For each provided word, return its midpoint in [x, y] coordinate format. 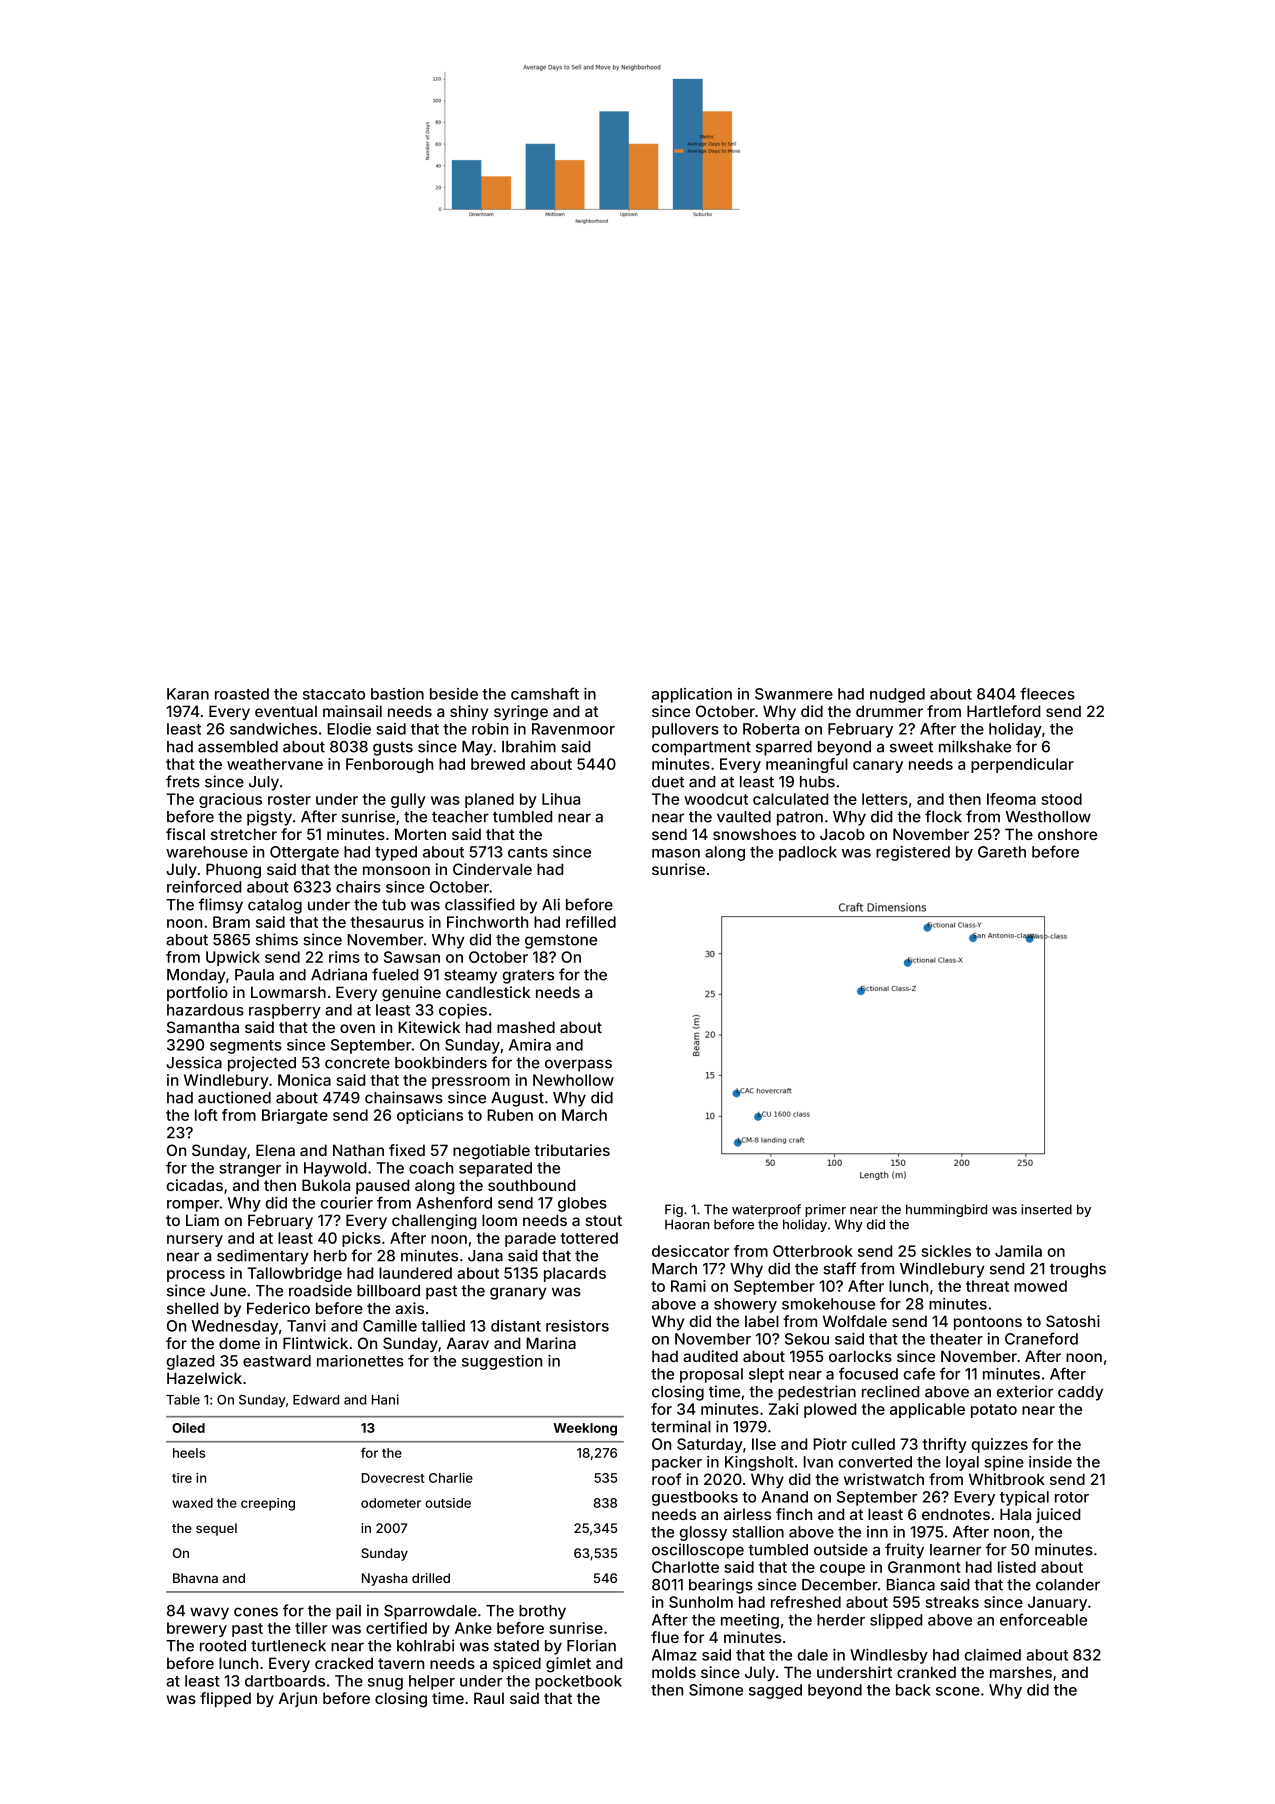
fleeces [1047, 693]
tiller [311, 1628]
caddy [1080, 1393]
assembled [238, 747]
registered [913, 853]
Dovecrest [393, 1478]
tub [394, 905]
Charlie [451, 1478]
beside [454, 694]
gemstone [561, 941]
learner [955, 1550]
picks [361, 1239]
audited [710, 1356]
